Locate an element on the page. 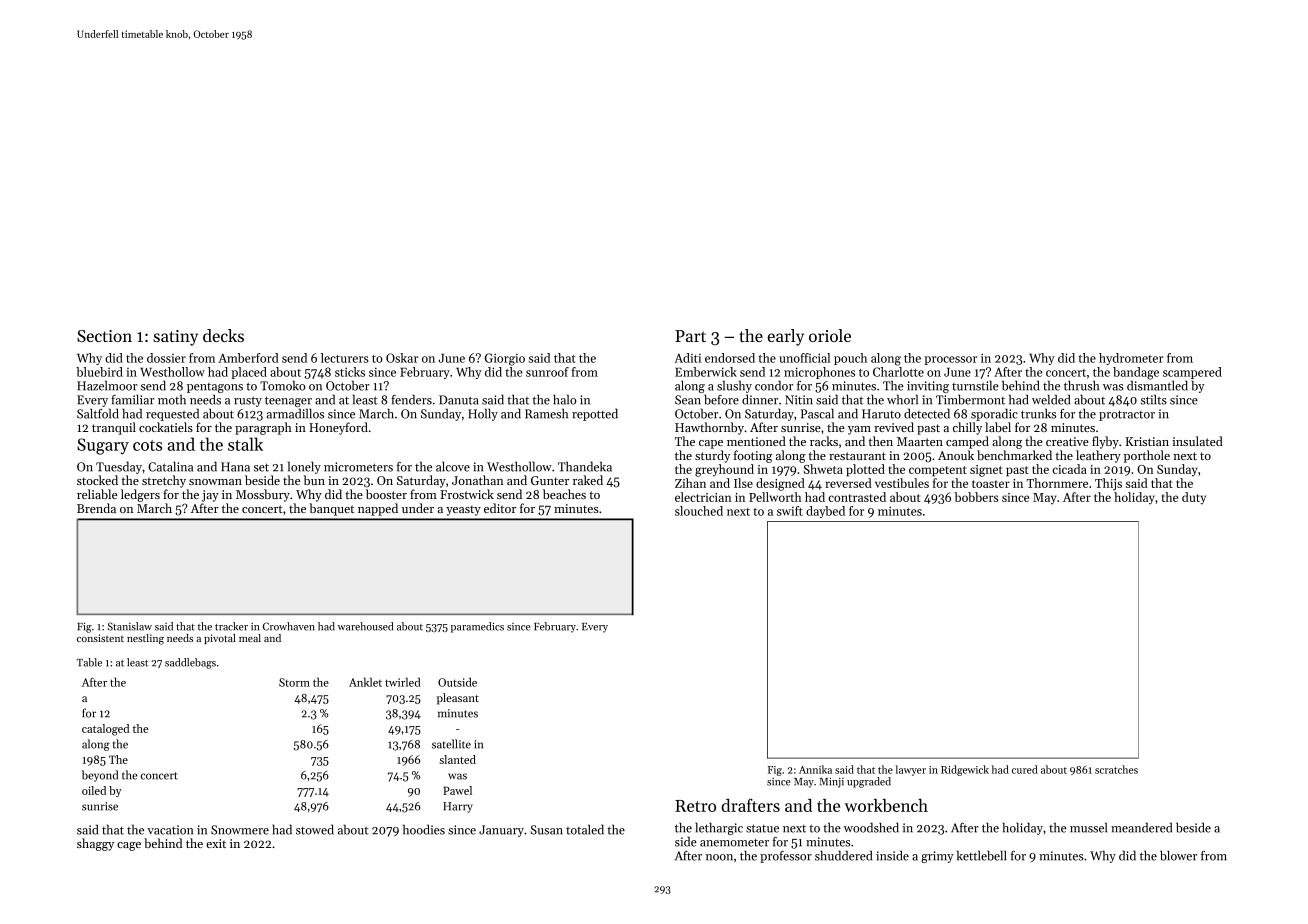  shaggy is located at coordinates (95, 844).
